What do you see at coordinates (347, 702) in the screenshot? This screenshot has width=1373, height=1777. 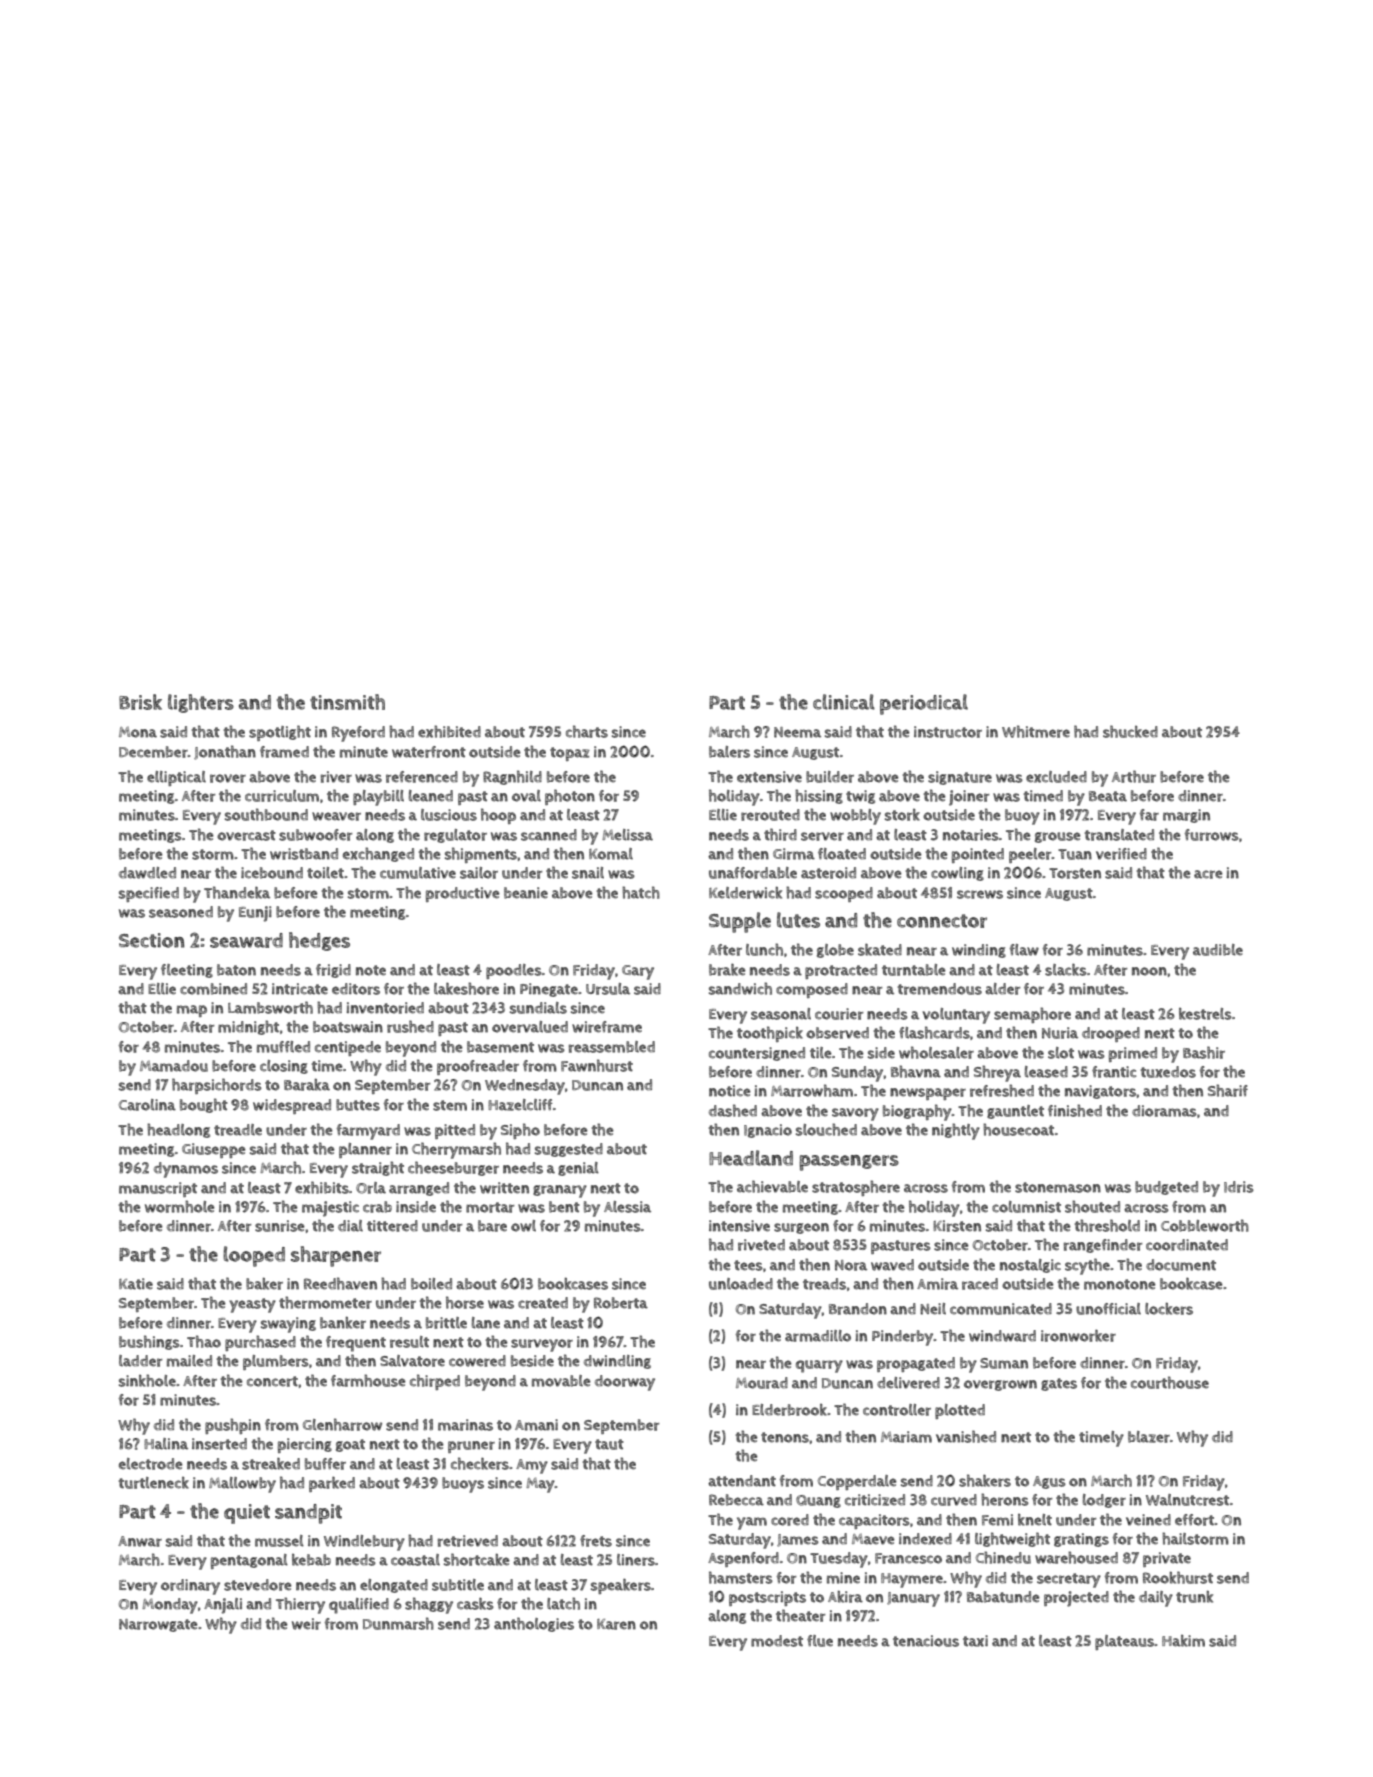 I see `tinsmith` at bounding box center [347, 702].
